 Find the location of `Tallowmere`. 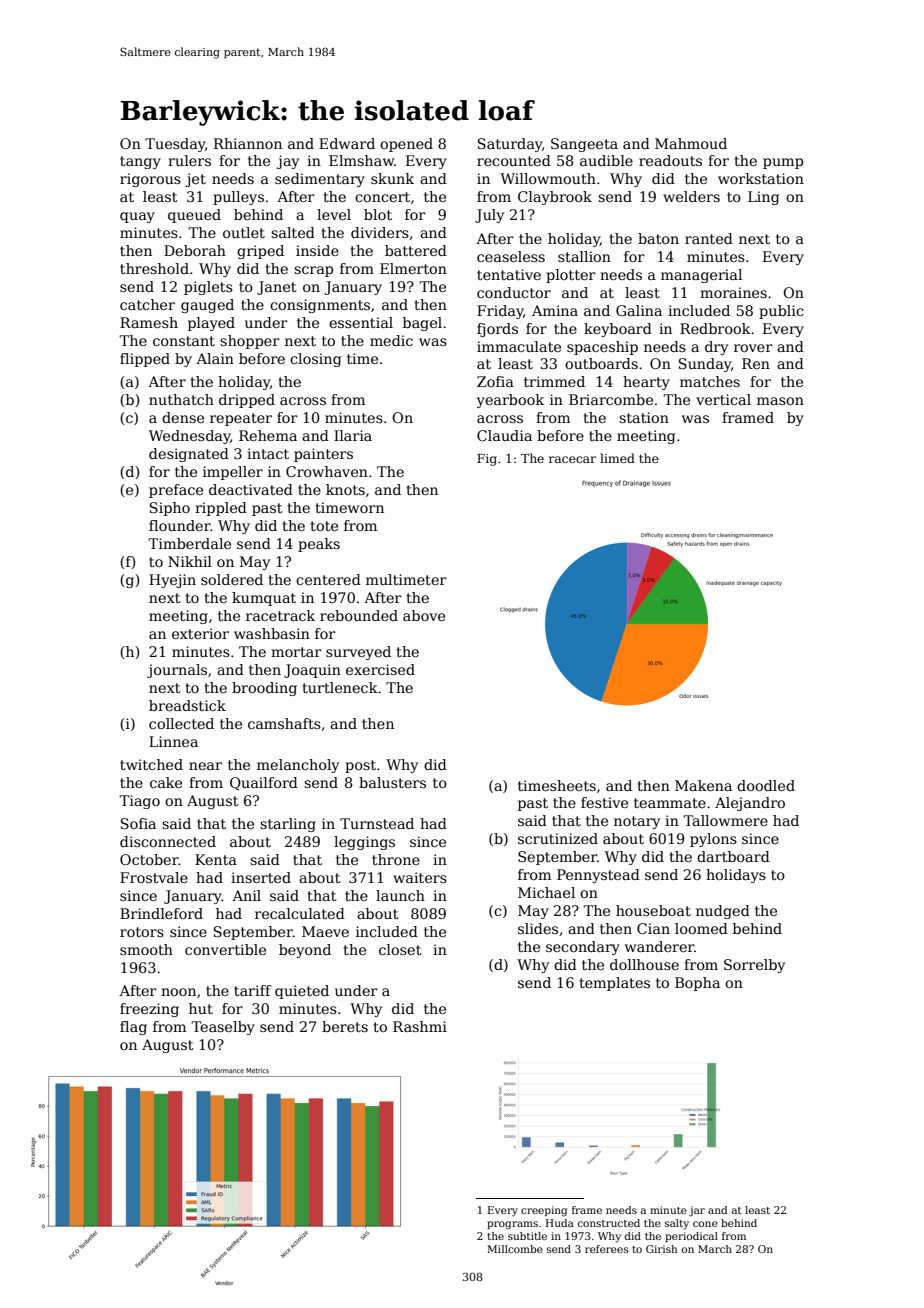

Tallowmere is located at coordinates (725, 820).
